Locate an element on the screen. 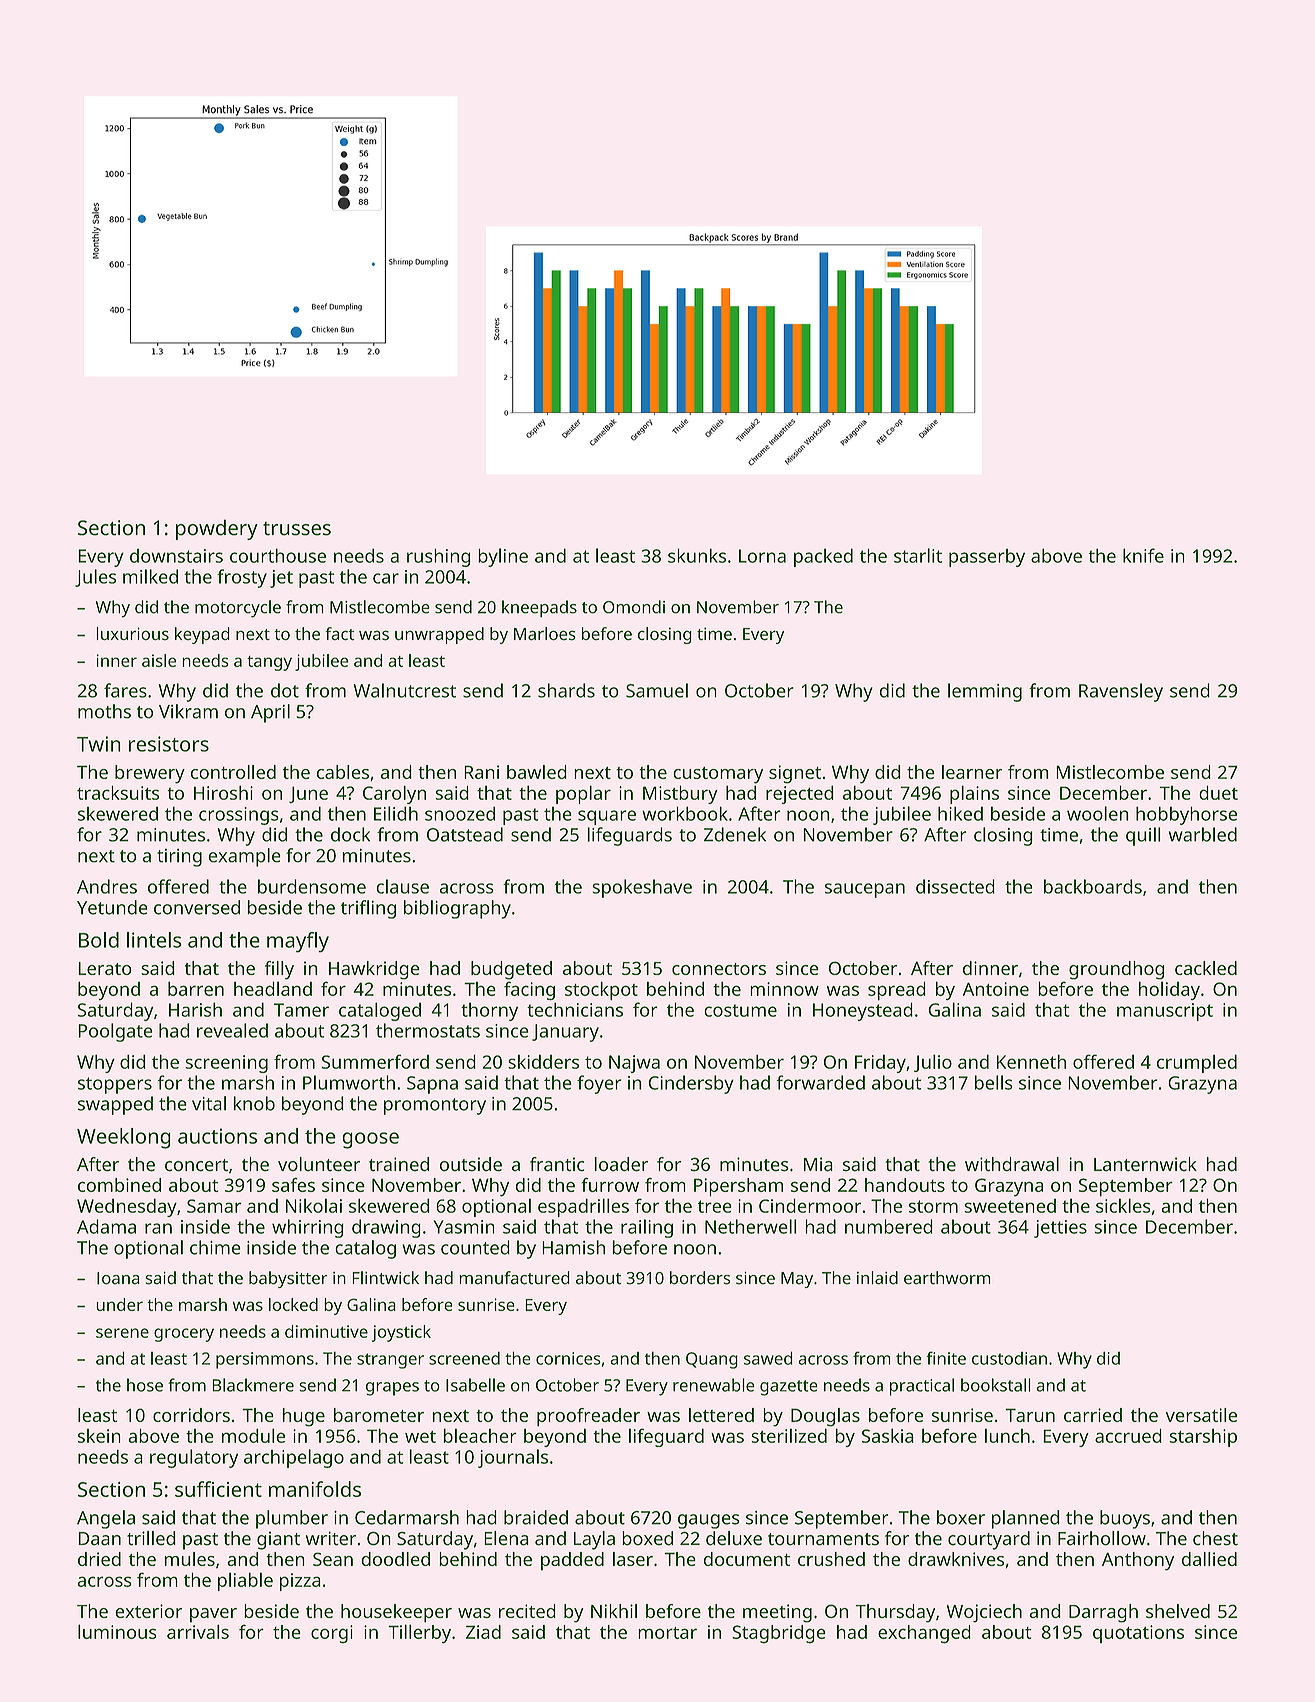 The width and height of the screenshot is (1315, 1702). Walnutcrest is located at coordinates (404, 690).
